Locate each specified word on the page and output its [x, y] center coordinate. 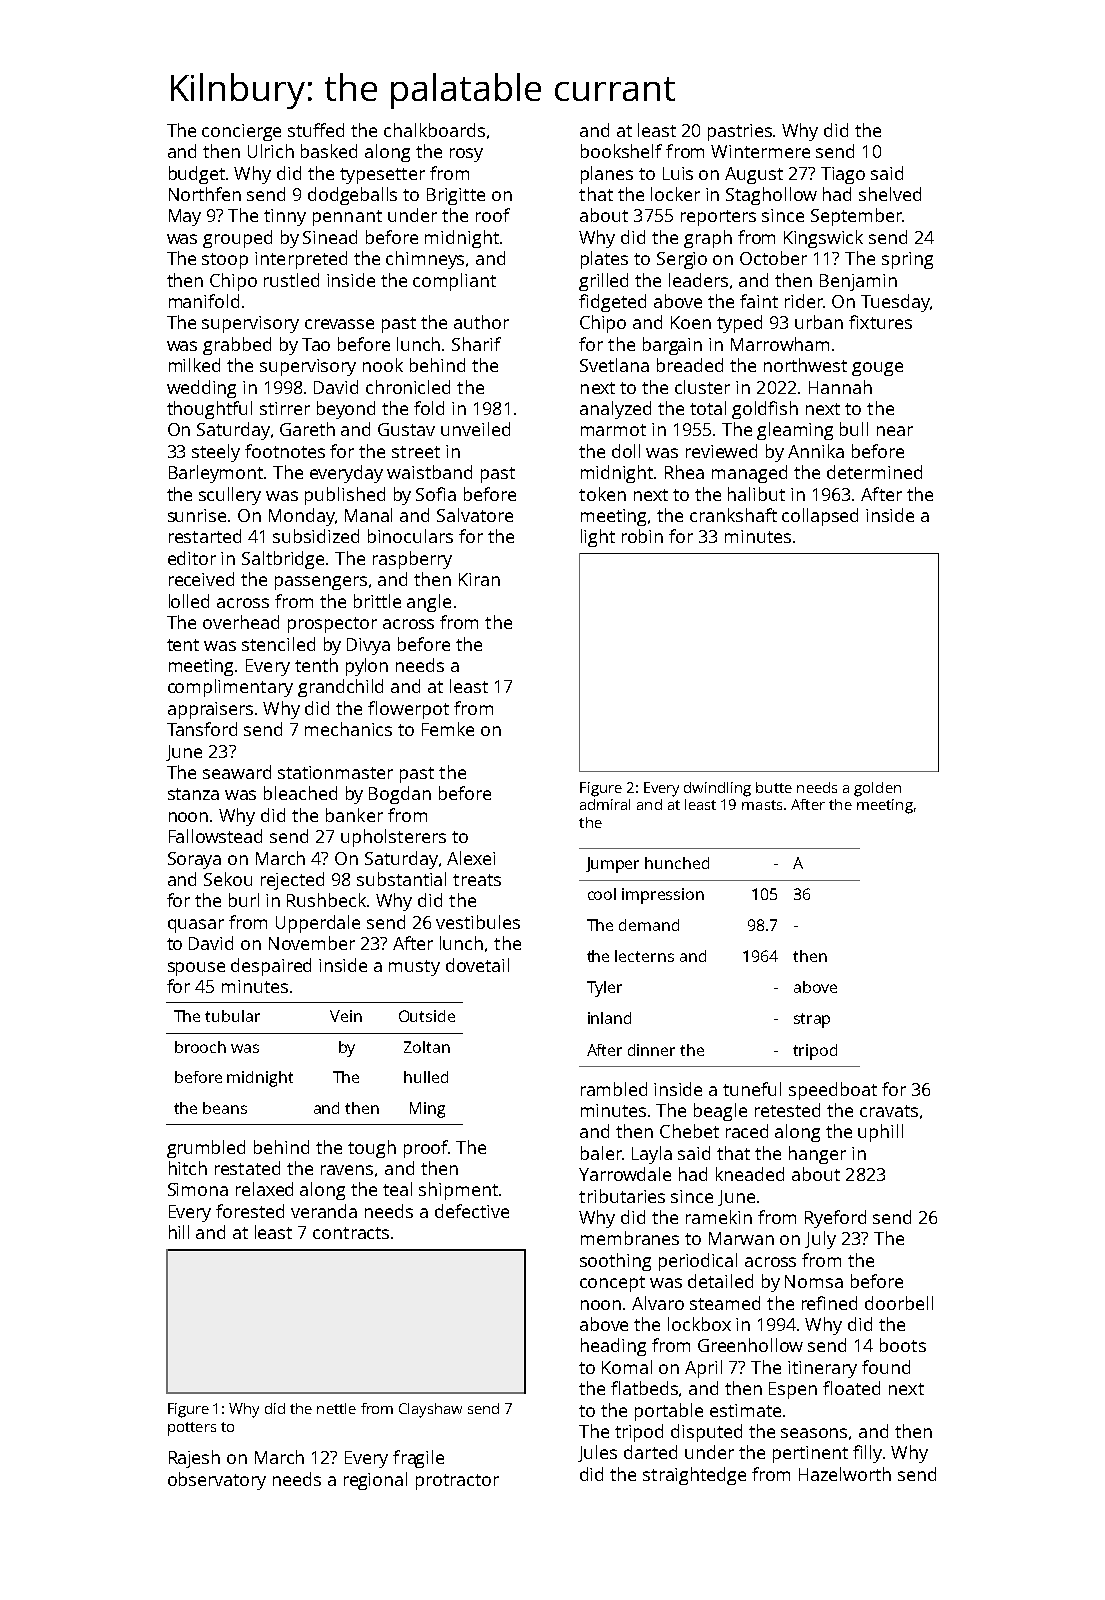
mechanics [348, 729]
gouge [877, 369]
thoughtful [209, 410]
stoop [225, 261]
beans [225, 1108]
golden [877, 789]
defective [472, 1211]
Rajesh [194, 1459]
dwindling [717, 789]
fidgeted [612, 303]
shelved [890, 194]
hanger [817, 1155]
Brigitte [456, 196]
